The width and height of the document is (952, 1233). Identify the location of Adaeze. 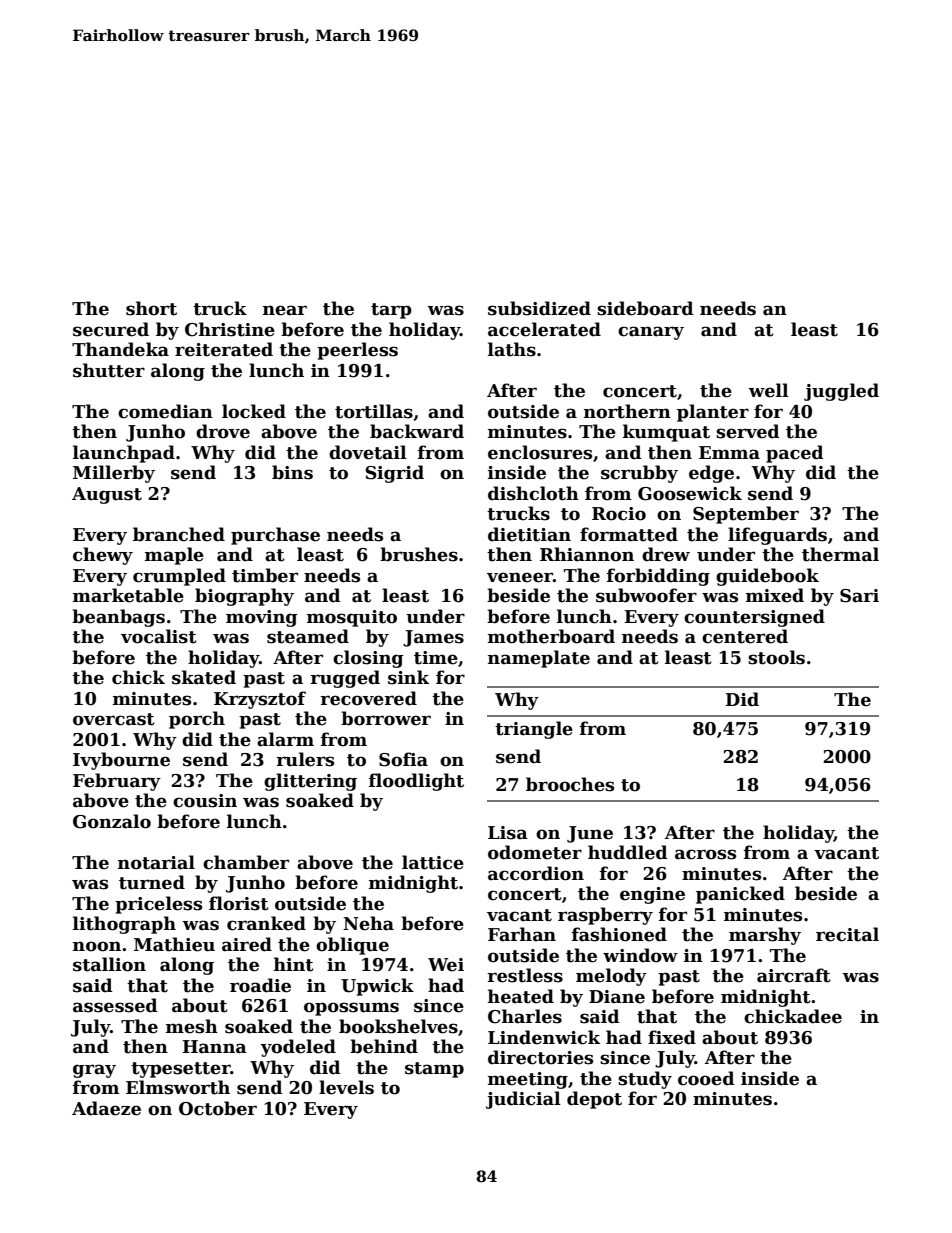
(106, 1108).
